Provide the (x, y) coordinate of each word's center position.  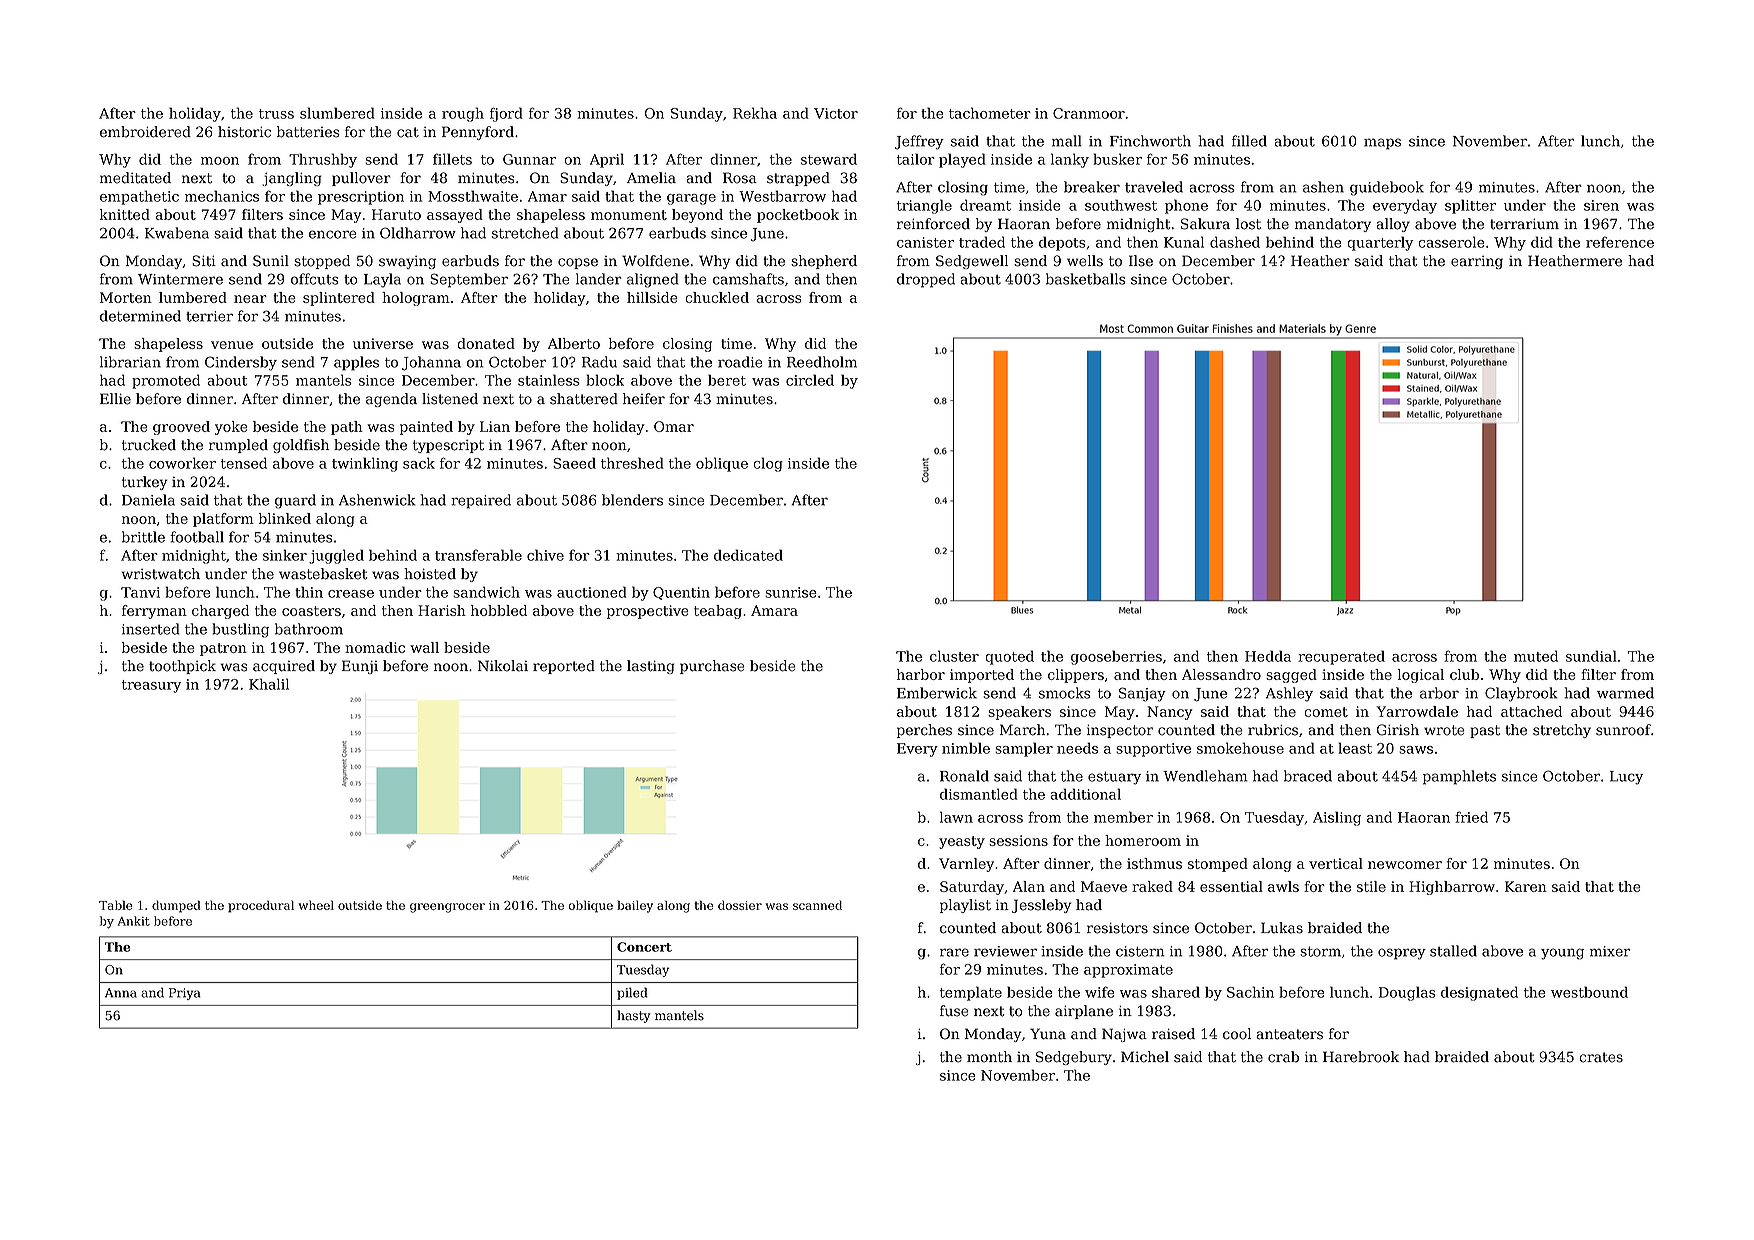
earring (1477, 262)
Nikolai (503, 666)
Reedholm (822, 362)
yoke (231, 428)
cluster (954, 656)
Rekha (755, 113)
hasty (634, 1016)
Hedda (1268, 656)
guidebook (1387, 188)
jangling (292, 179)
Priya (185, 994)
